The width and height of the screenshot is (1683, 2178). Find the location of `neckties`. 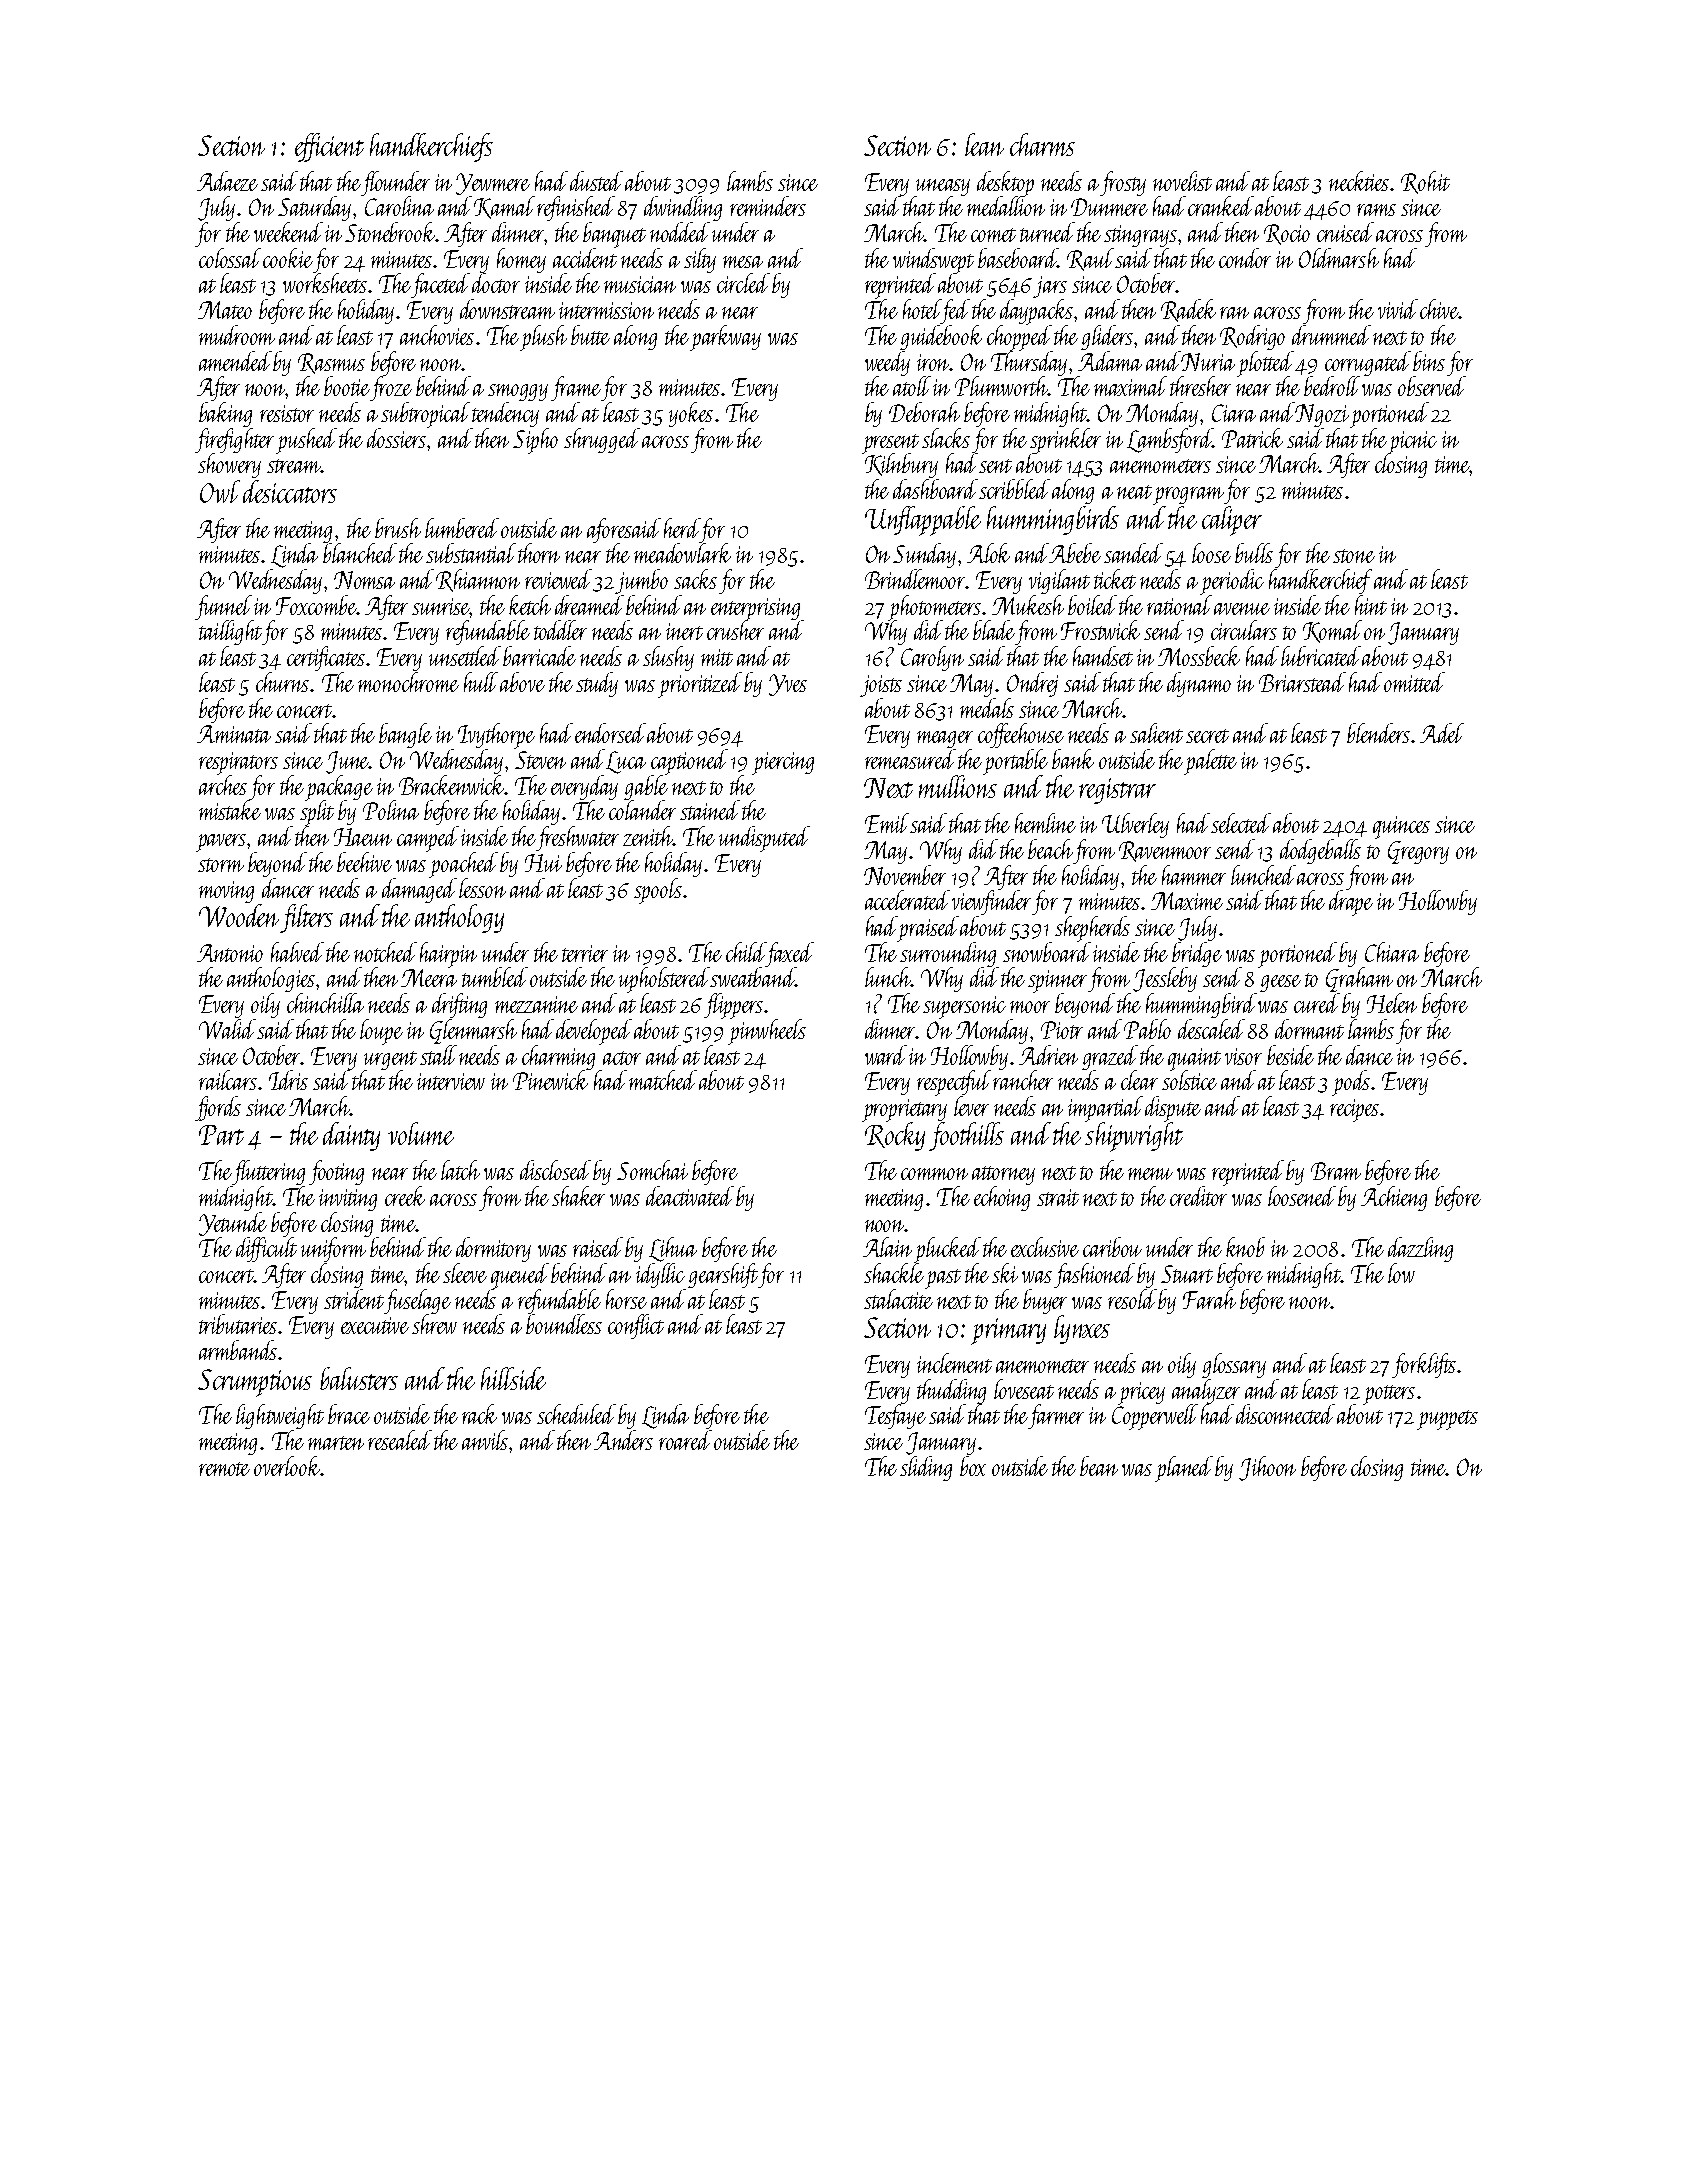

neckties is located at coordinates (1359, 181).
